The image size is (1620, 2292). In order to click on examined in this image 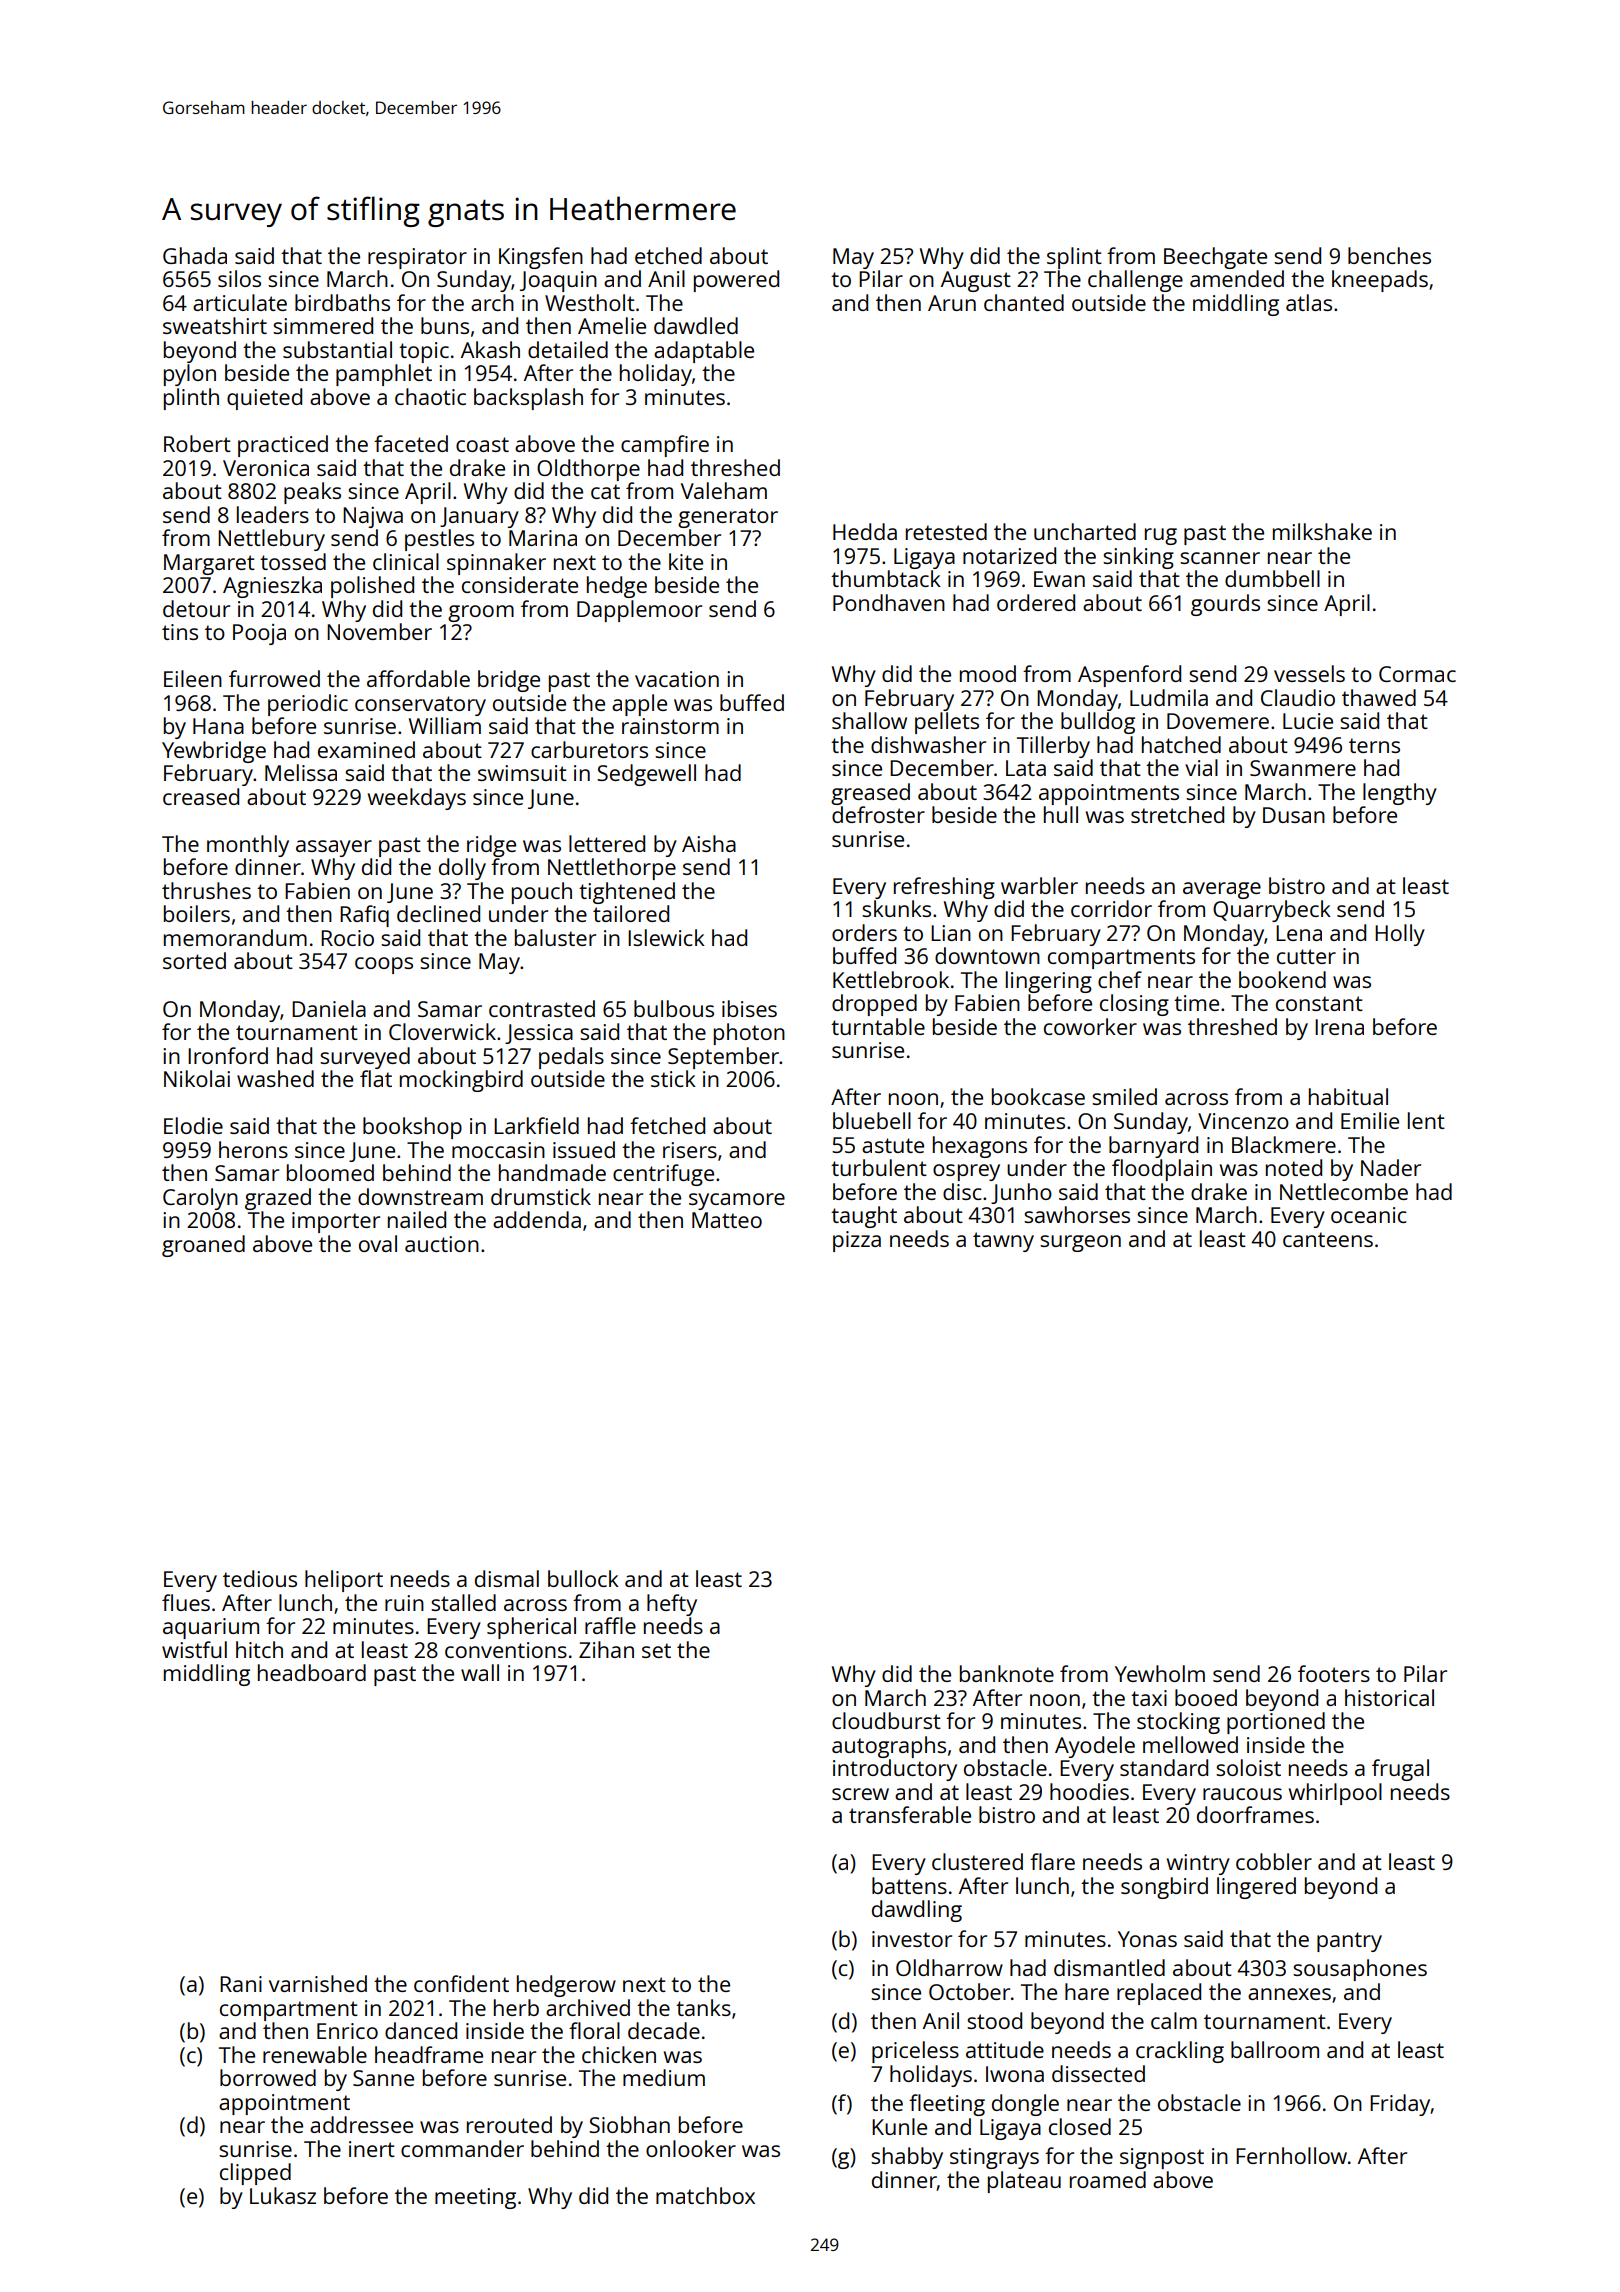, I will do `click(366, 749)`.
